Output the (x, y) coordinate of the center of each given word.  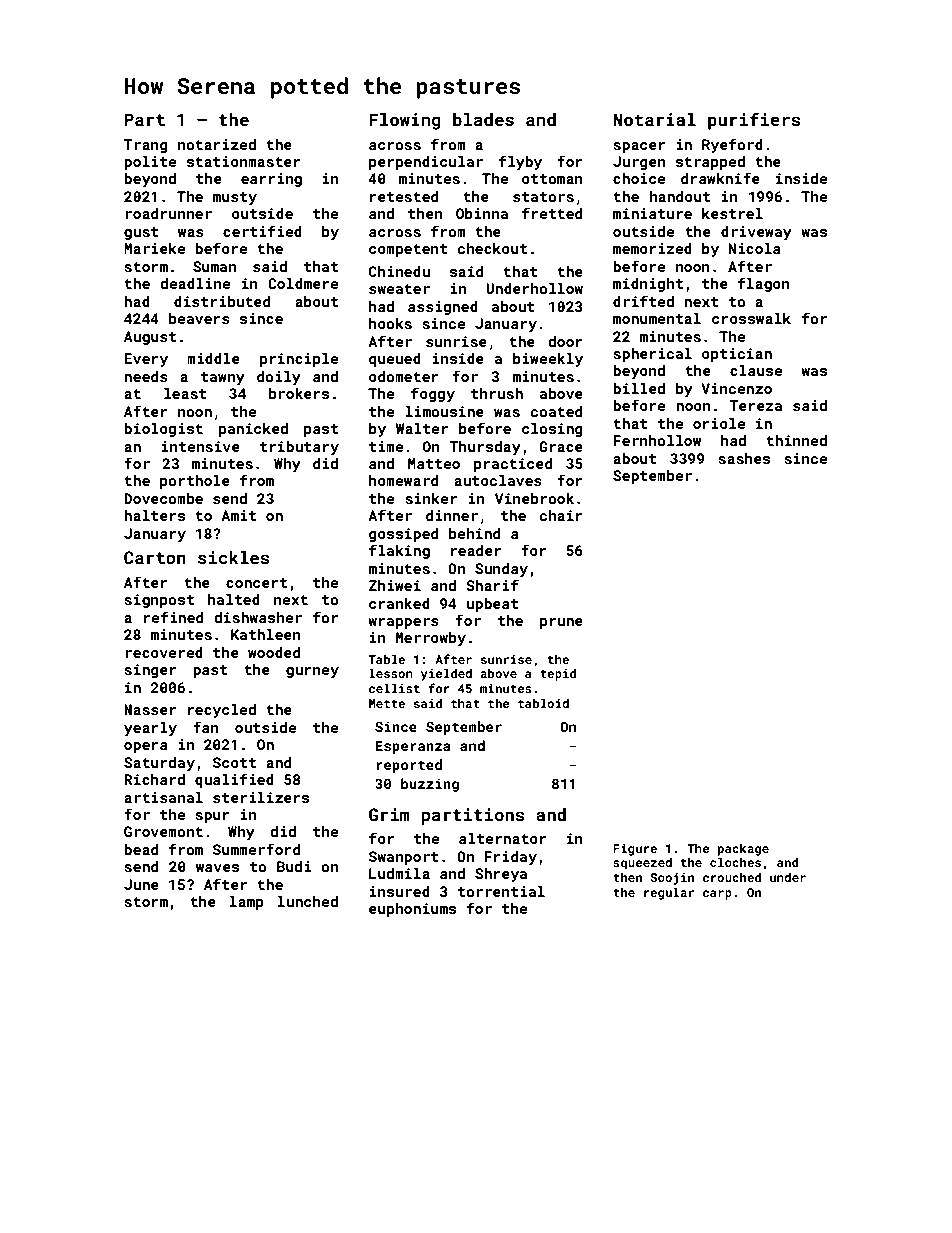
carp (717, 895)
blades (483, 119)
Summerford (256, 849)
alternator (503, 838)
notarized (217, 144)
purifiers (754, 121)
